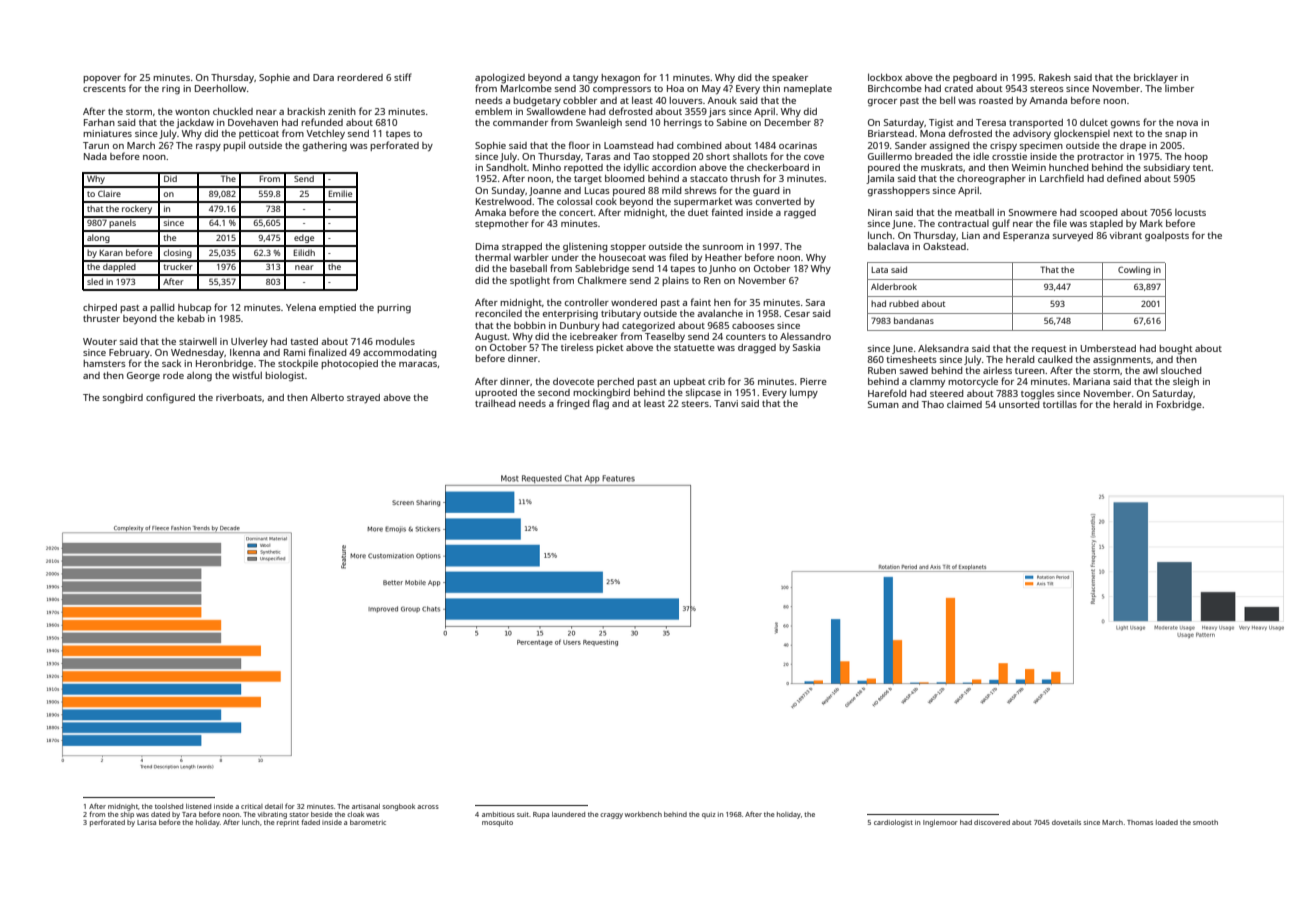 The height and width of the page is (924, 1308). Describe the element at coordinates (699, 145) in the page. I see `combined` at that location.
